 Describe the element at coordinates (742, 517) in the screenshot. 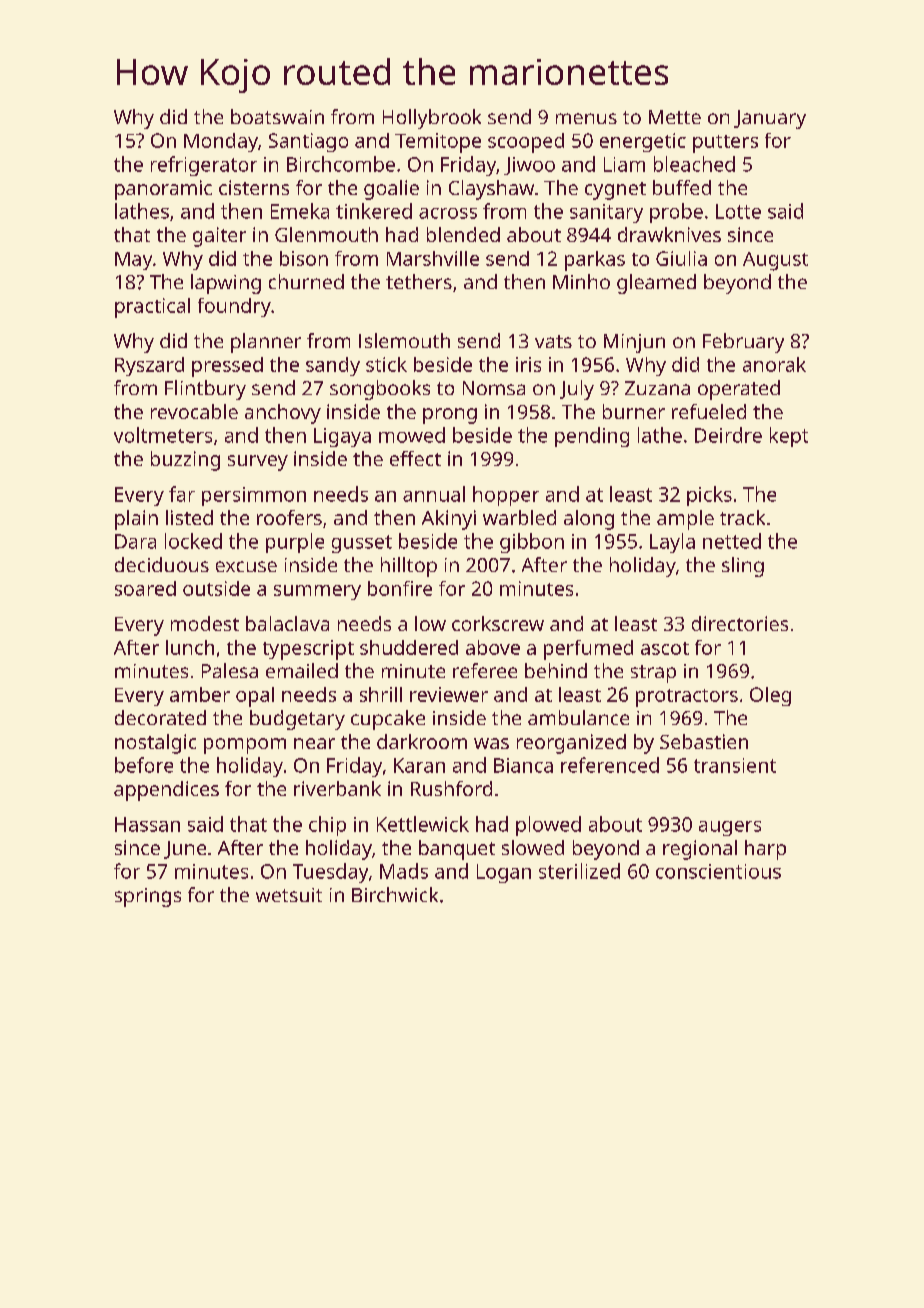

I see `track` at that location.
